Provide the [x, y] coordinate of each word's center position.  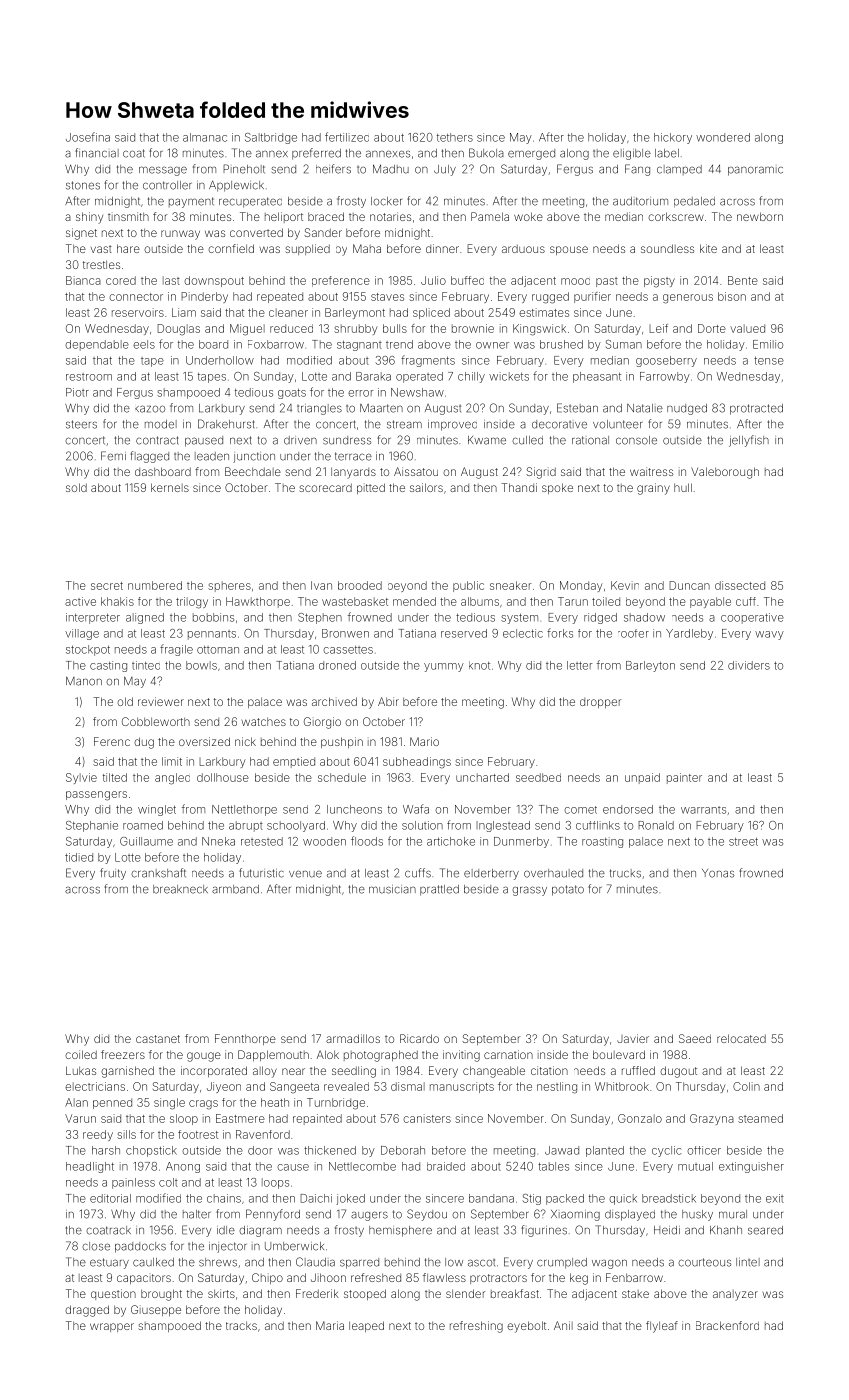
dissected [740, 585]
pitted [371, 488]
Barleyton [650, 666]
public [468, 586]
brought [161, 1295]
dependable [97, 345]
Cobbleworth [156, 721]
